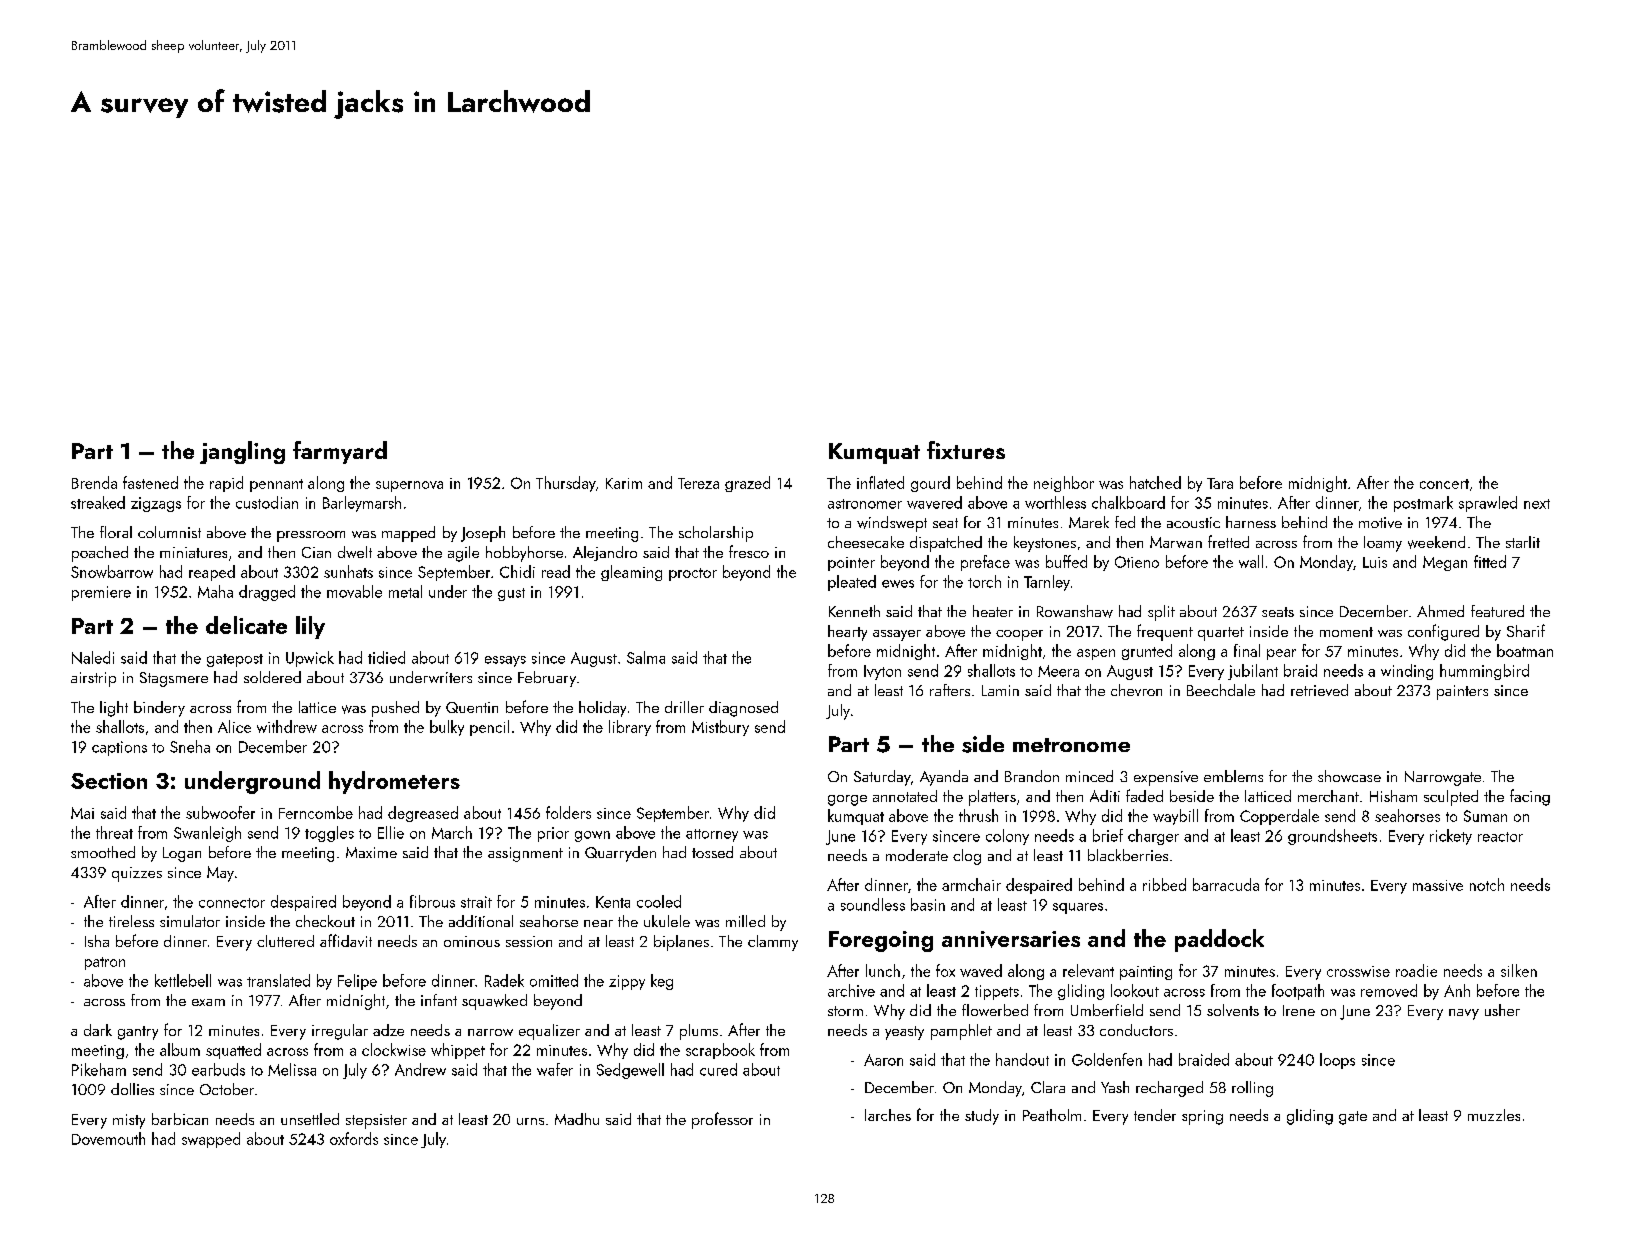  I want to click on jangling, so click(242, 452).
